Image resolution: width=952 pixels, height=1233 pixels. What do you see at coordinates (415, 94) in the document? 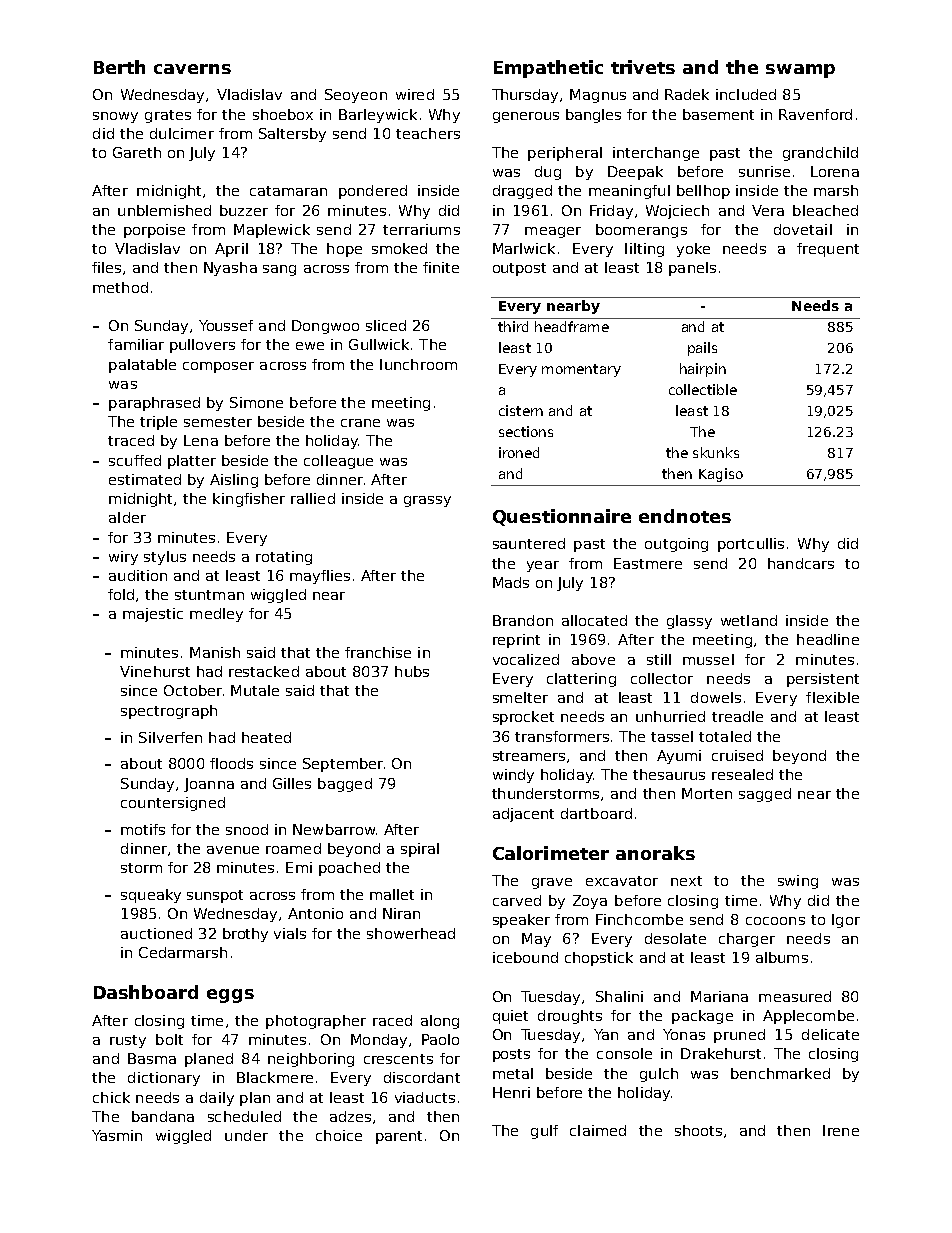
I see `wired` at bounding box center [415, 94].
